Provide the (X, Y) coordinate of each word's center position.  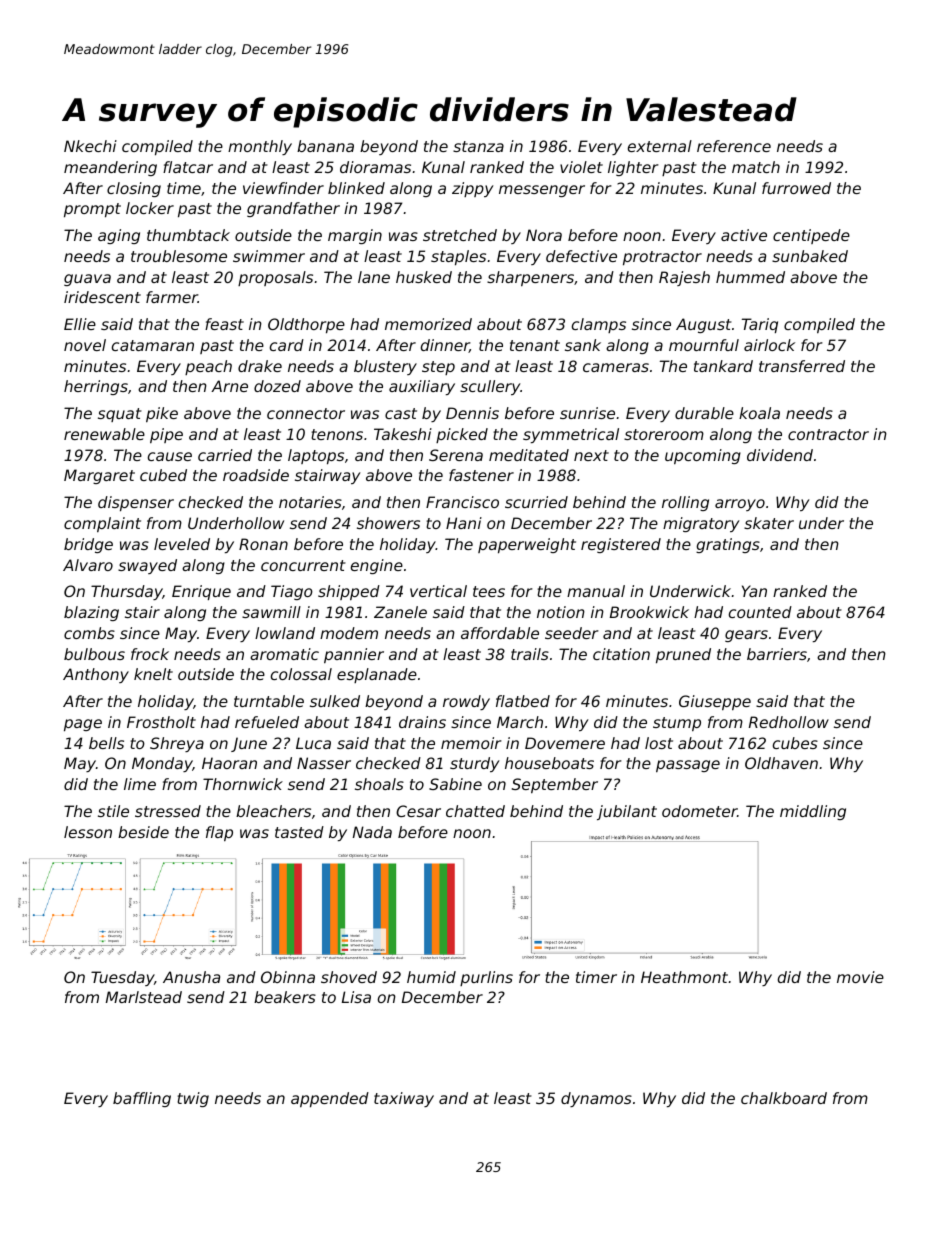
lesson (88, 832)
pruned (683, 655)
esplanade (377, 675)
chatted (475, 811)
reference (734, 146)
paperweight (527, 545)
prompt (92, 210)
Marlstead (144, 997)
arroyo (740, 505)
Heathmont (684, 977)
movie (860, 977)
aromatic (284, 654)
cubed (163, 475)
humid (431, 977)
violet (581, 167)
